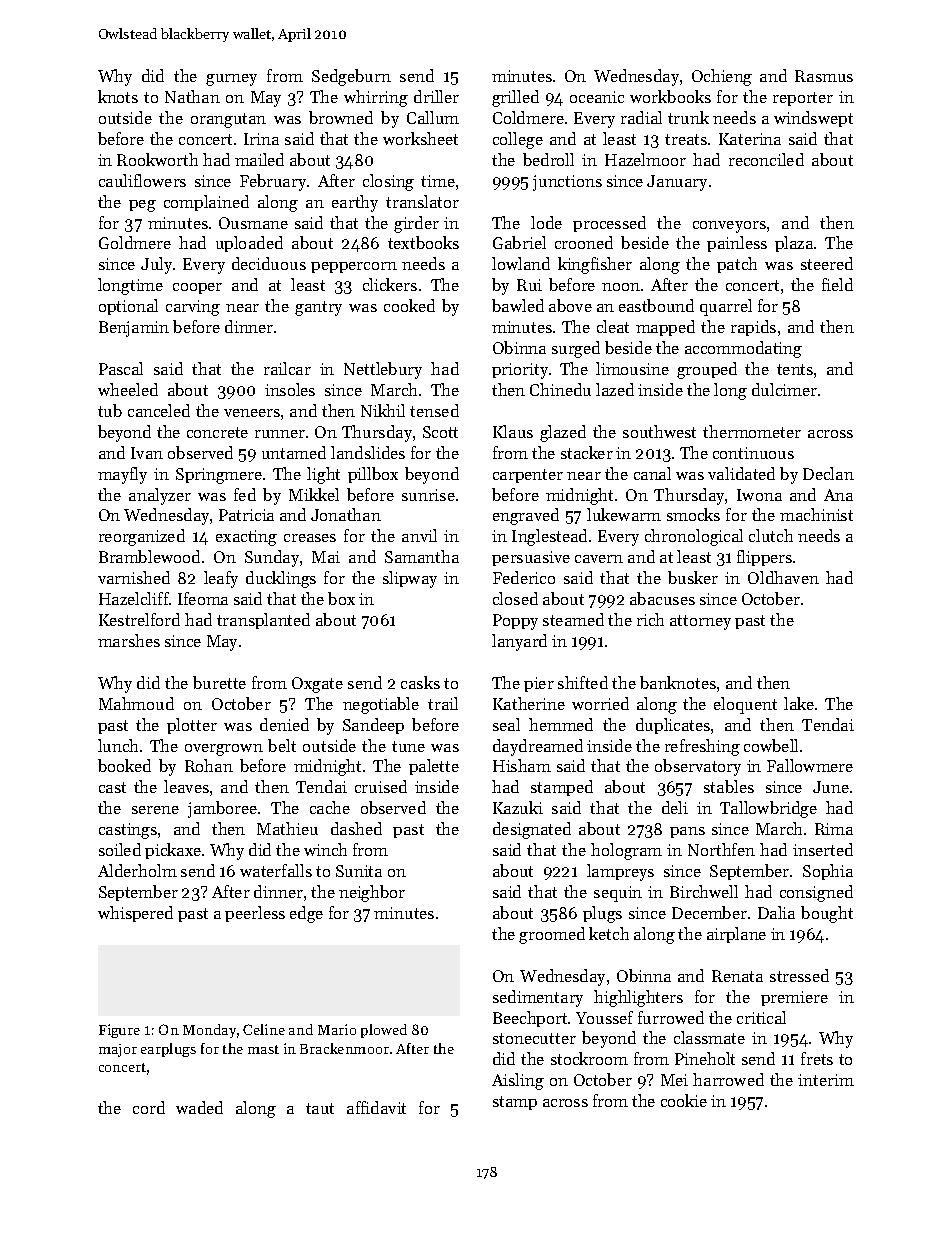  What do you see at coordinates (766, 159) in the image?
I see `reconciled` at bounding box center [766, 159].
